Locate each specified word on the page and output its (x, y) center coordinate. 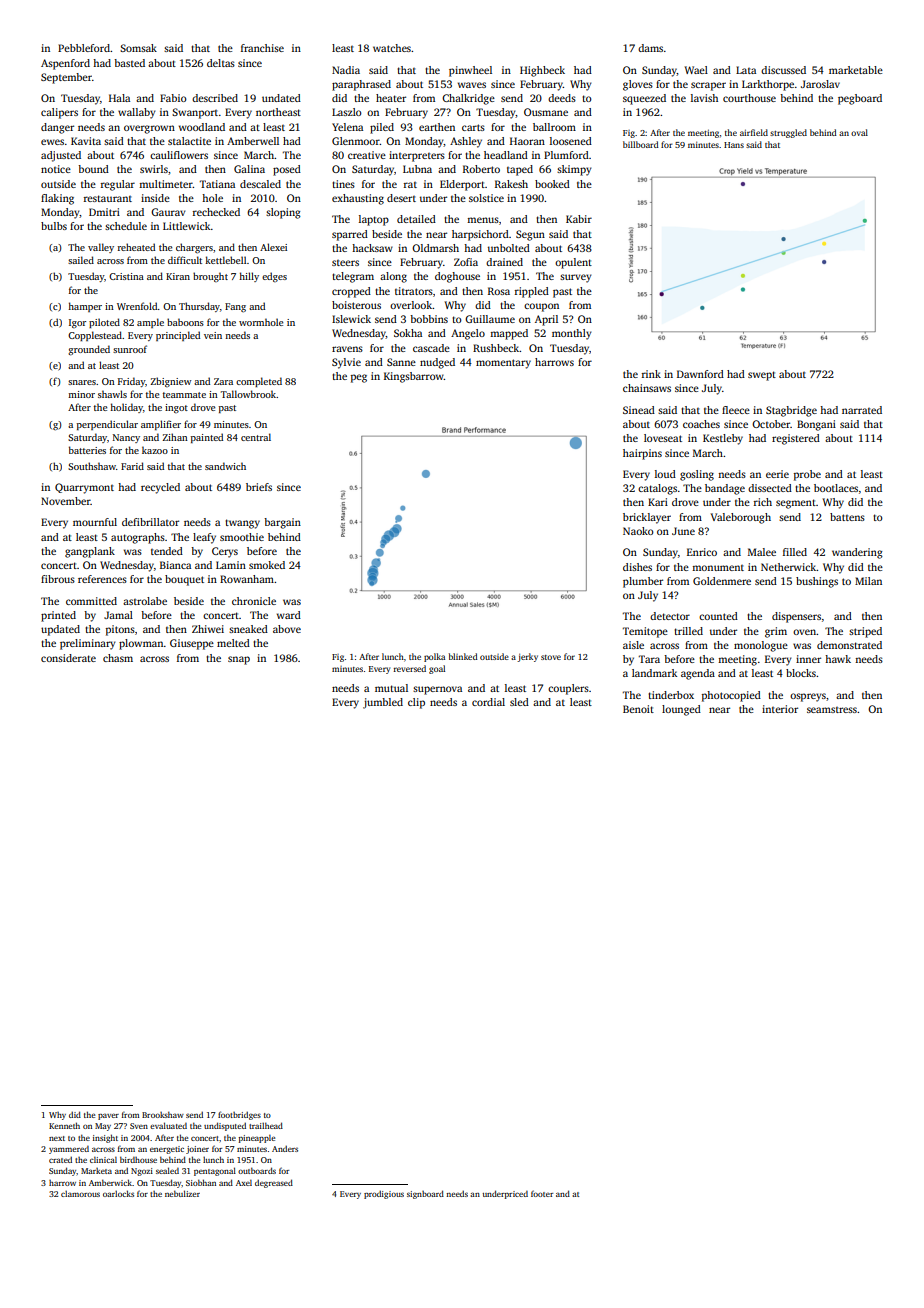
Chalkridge (468, 99)
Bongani (816, 425)
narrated (862, 410)
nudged (437, 363)
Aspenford (65, 64)
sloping (283, 213)
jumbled (383, 703)
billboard (641, 144)
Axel (244, 1183)
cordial (488, 702)
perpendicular (107, 425)
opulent (573, 263)
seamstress (832, 710)
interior (780, 709)
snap (239, 660)
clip (416, 703)
